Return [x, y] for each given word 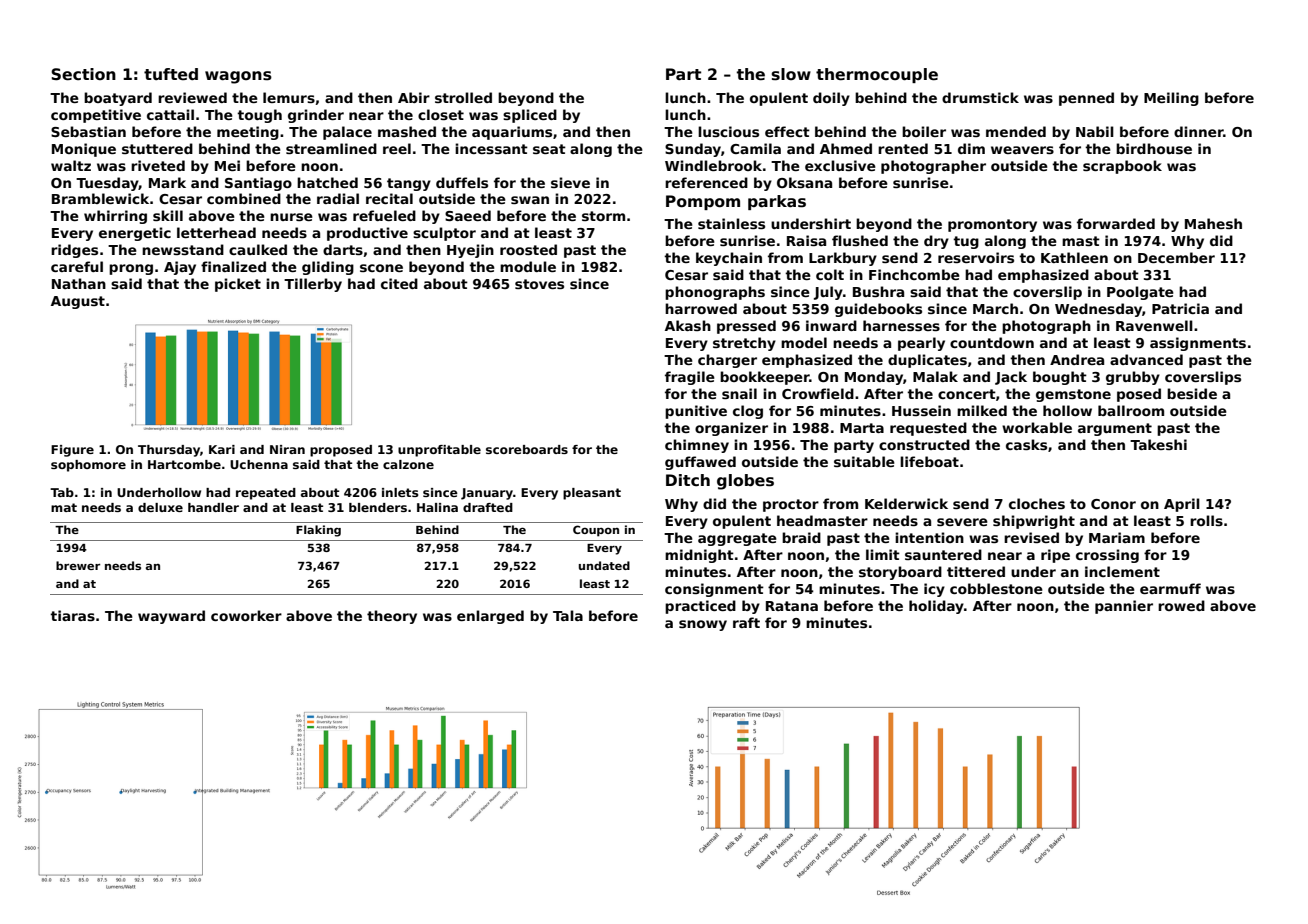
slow [791, 74]
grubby [1133, 378]
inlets [400, 492]
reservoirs [976, 257]
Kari [222, 449]
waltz [71, 165]
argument [1115, 429]
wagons [238, 77]
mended [1016, 131]
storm [603, 216]
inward [831, 325]
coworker [246, 615]
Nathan [79, 283]
